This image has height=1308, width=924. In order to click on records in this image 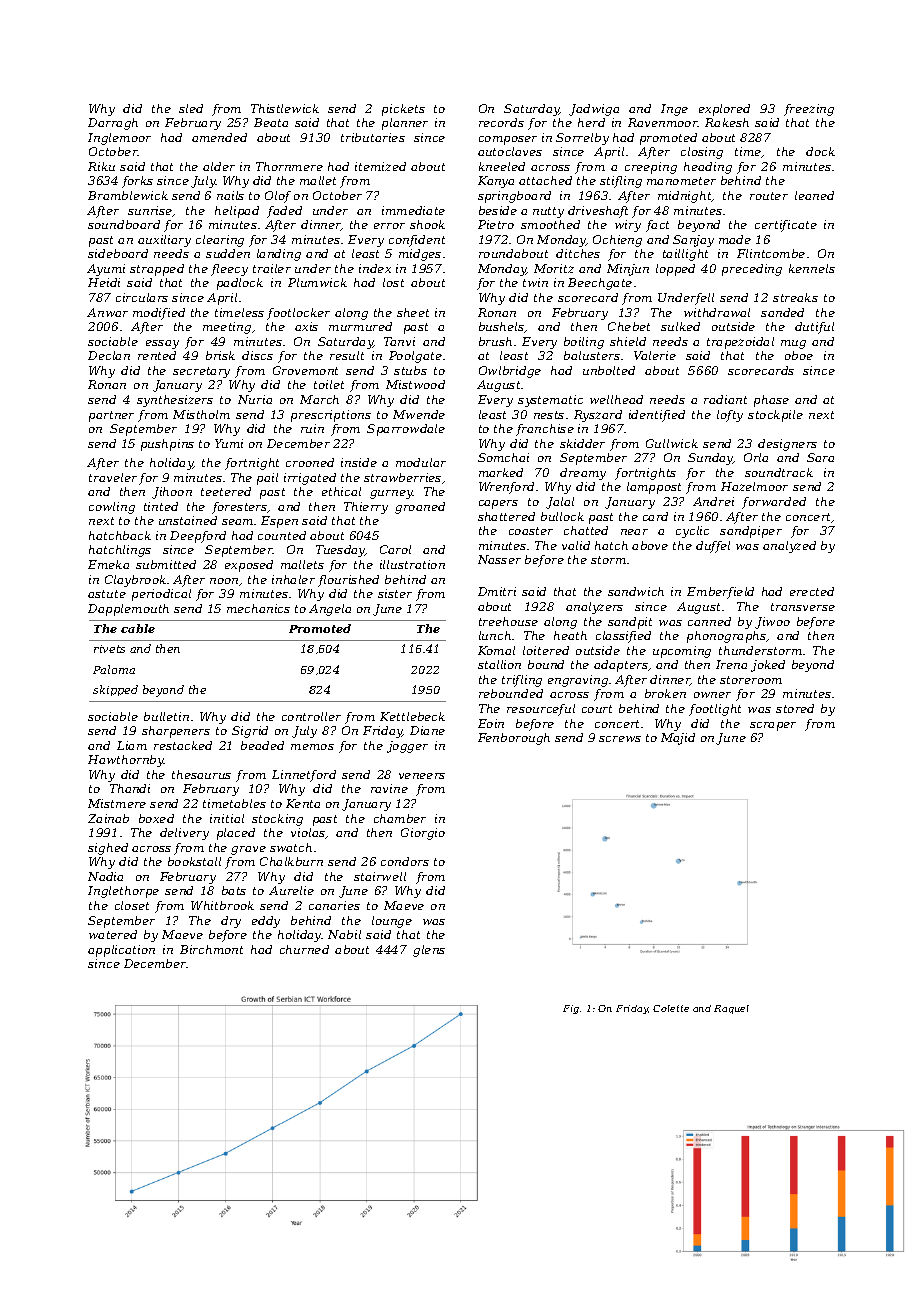, I will do `click(501, 122)`.
